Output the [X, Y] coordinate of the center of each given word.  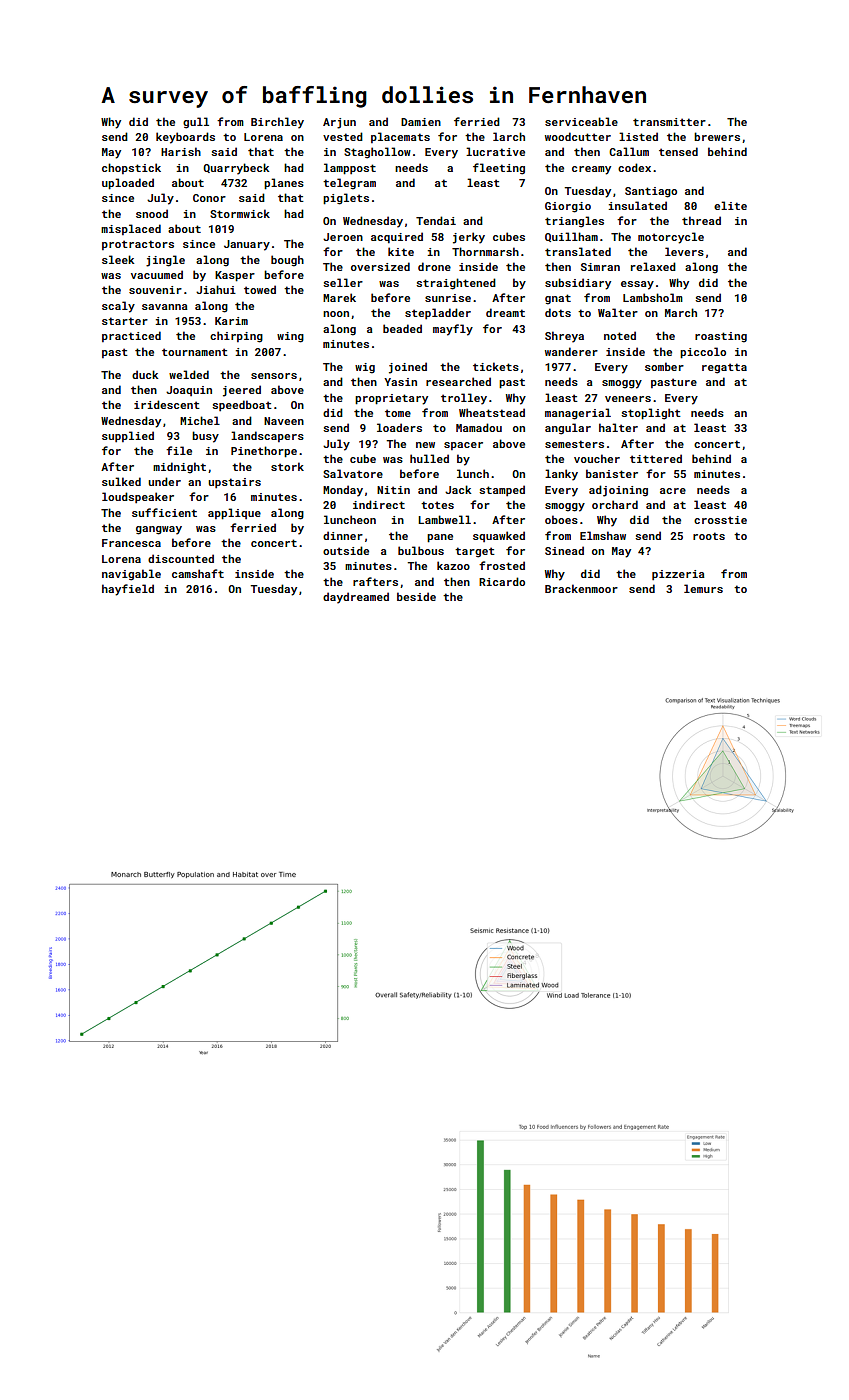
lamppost [350, 169]
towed [260, 289]
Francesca [131, 543]
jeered [242, 391]
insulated [638, 205]
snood [152, 213]
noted [620, 335]
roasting [721, 337]
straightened [456, 284]
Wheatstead [492, 412]
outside [346, 550]
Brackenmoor [581, 588]
